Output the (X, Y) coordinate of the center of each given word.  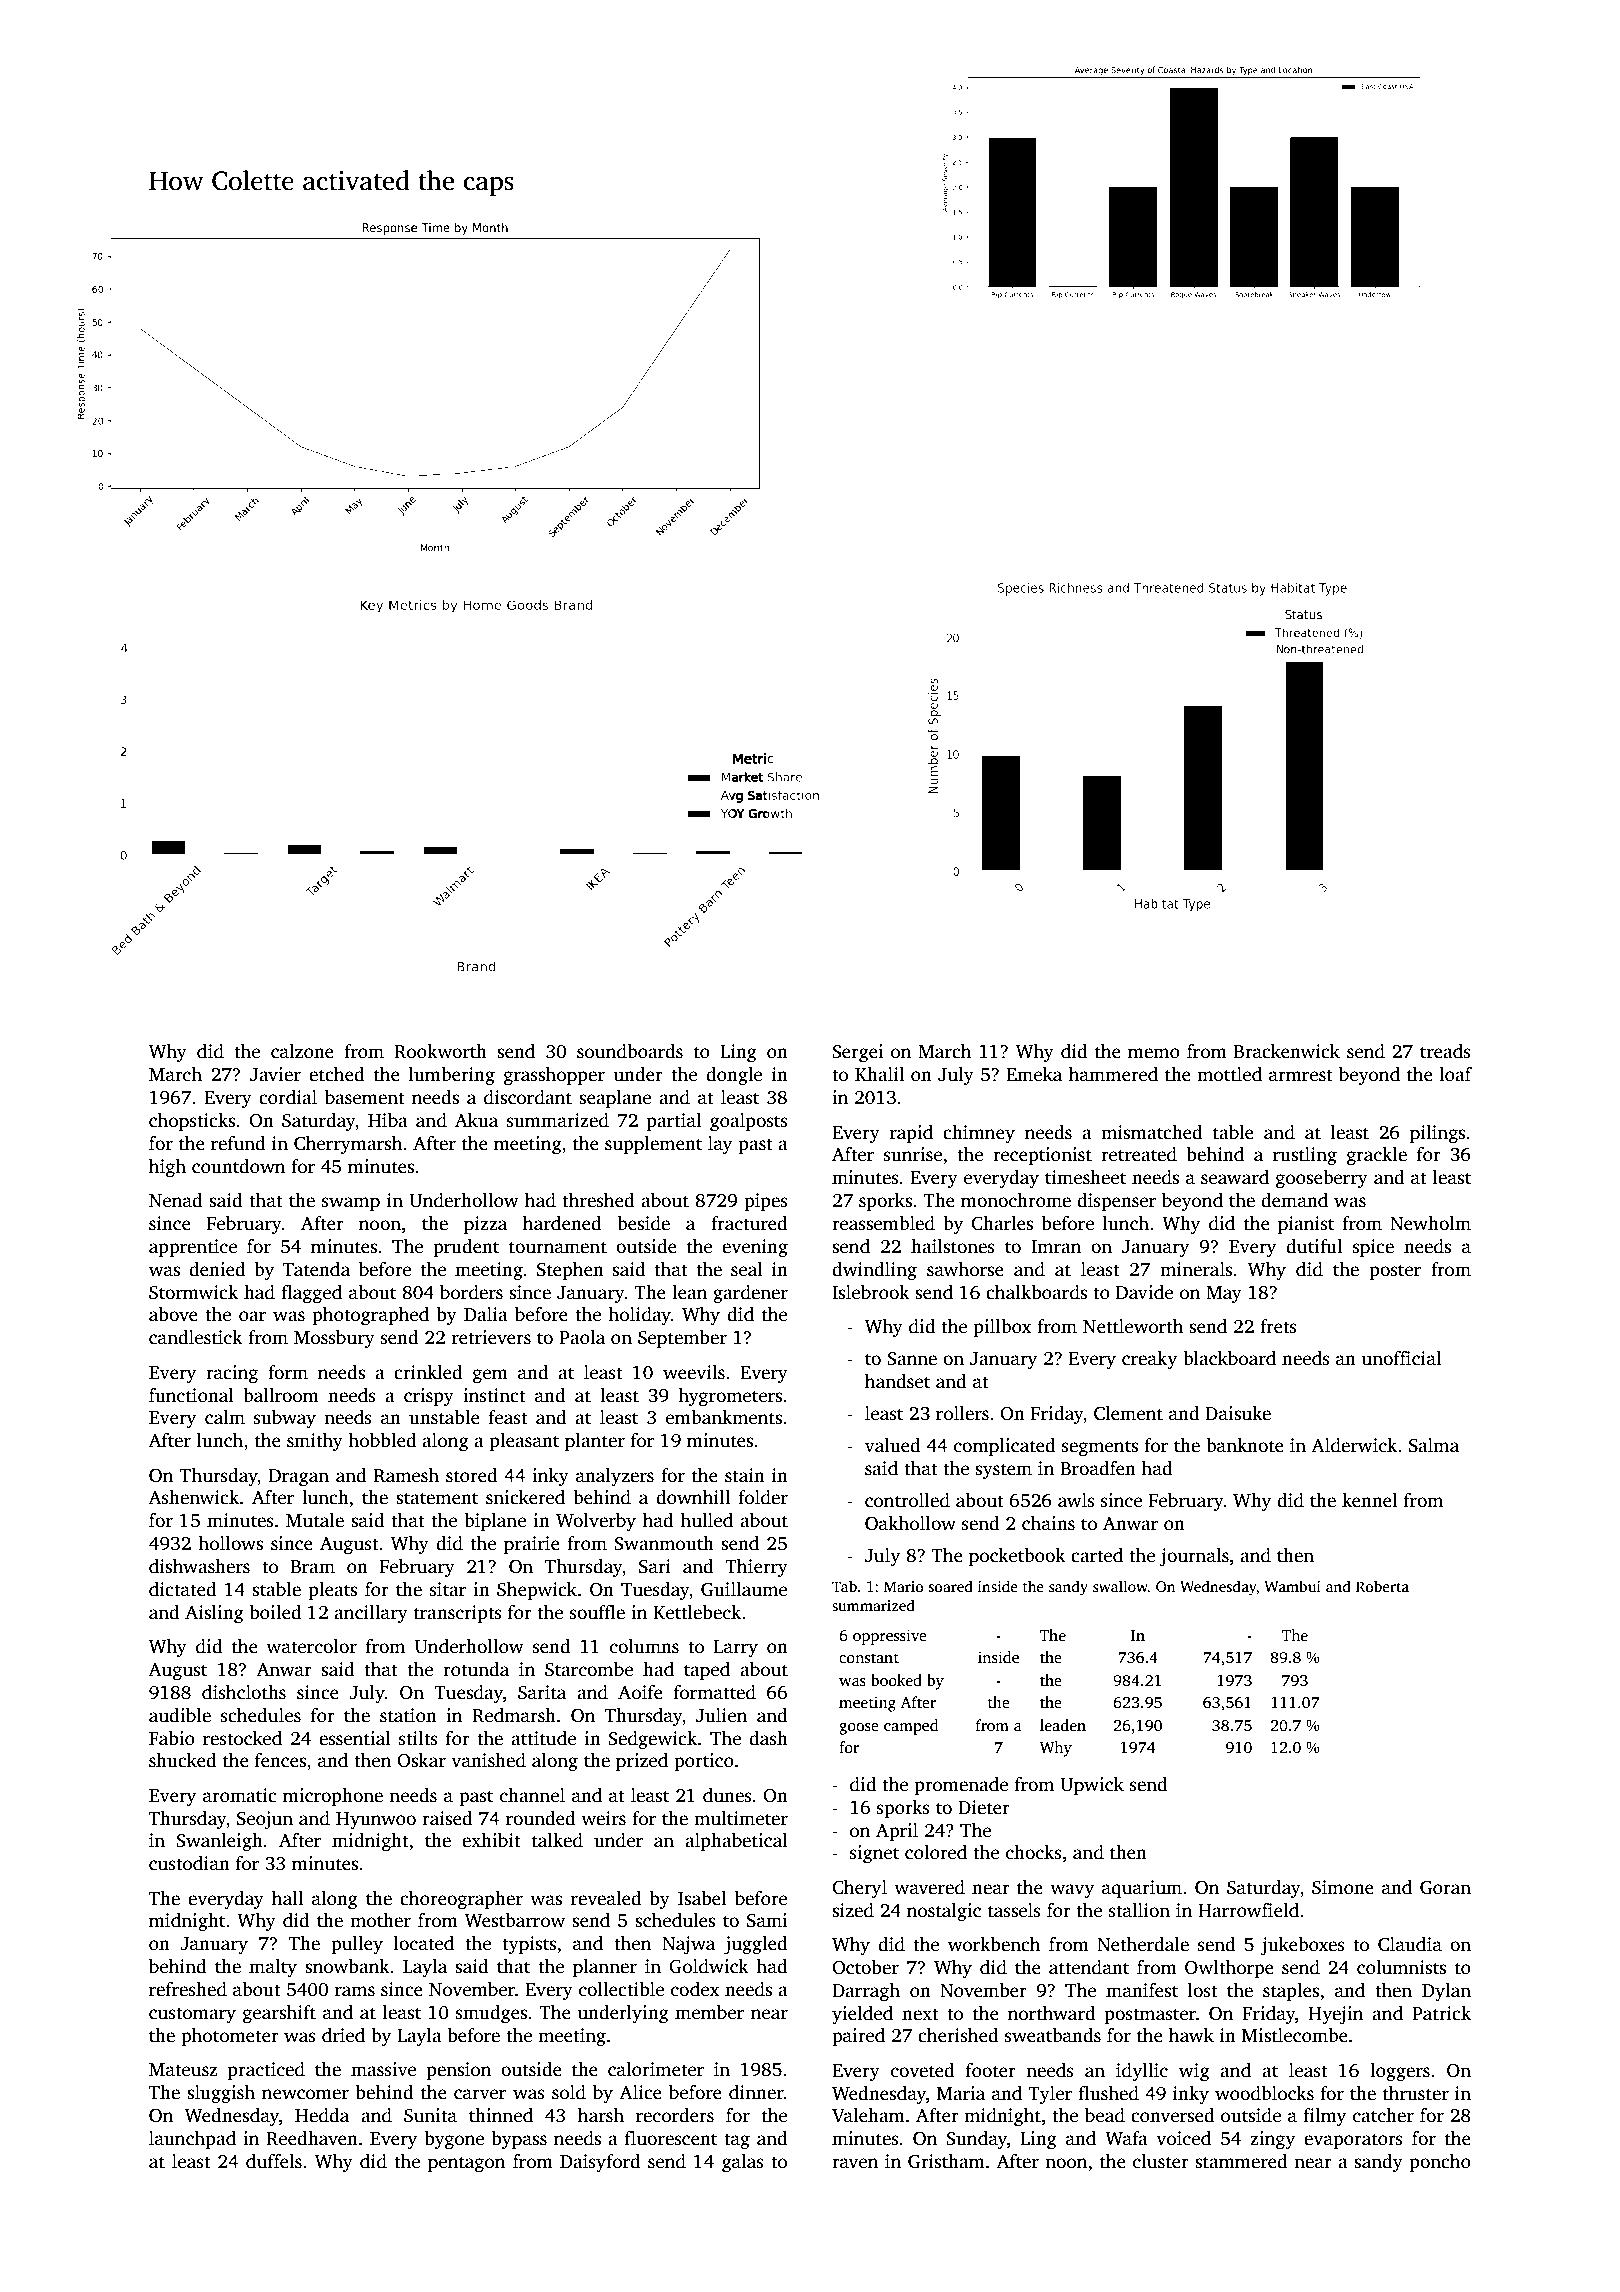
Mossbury (334, 1339)
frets (1278, 1326)
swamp (351, 1204)
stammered (1241, 2161)
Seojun (265, 1820)
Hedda (322, 2115)
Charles (1002, 1223)
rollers (962, 1413)
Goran (1445, 1887)
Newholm (1430, 1223)
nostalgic (944, 1912)
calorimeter (656, 2069)
